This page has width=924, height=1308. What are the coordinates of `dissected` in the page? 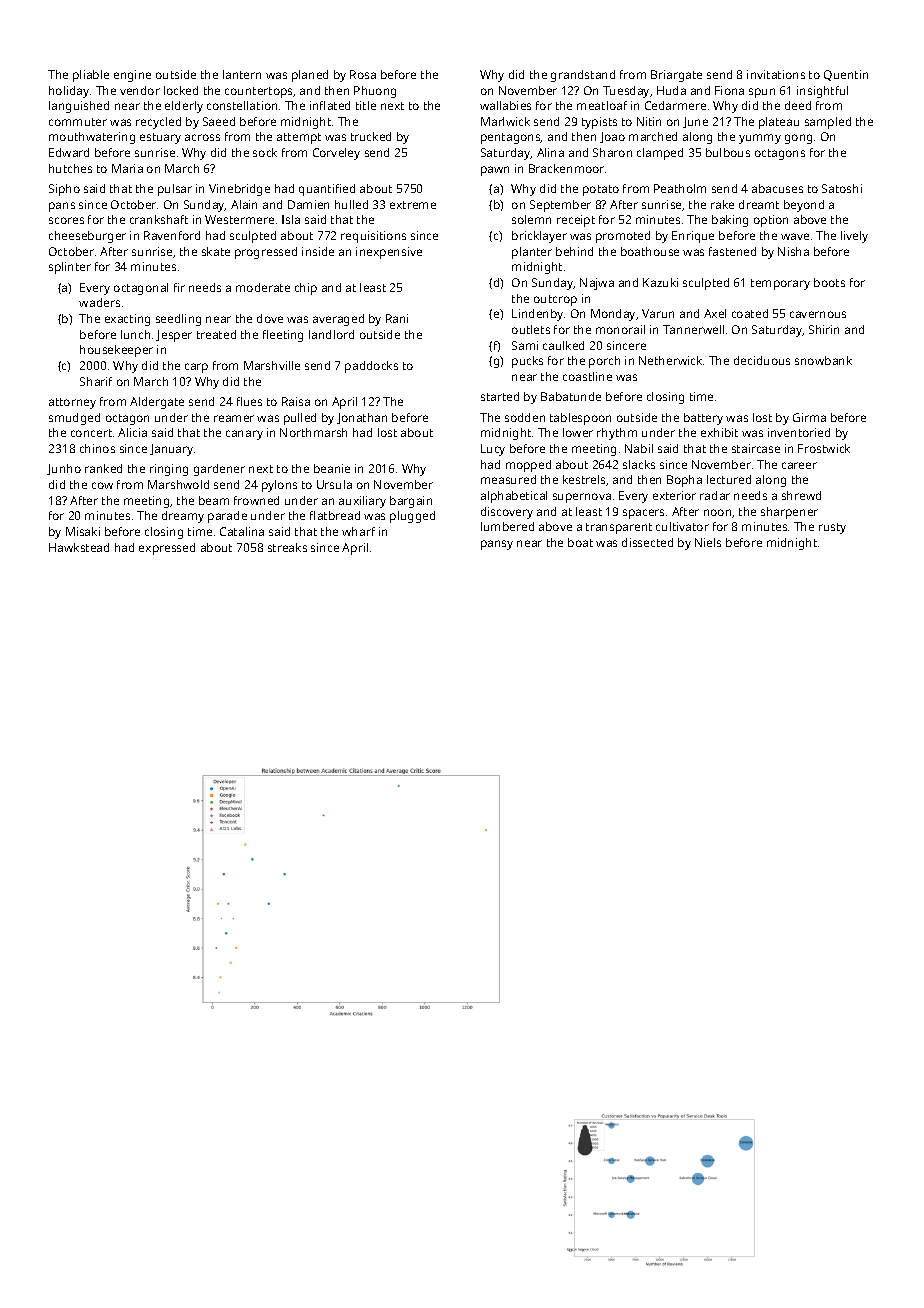 It's located at (647, 542).
